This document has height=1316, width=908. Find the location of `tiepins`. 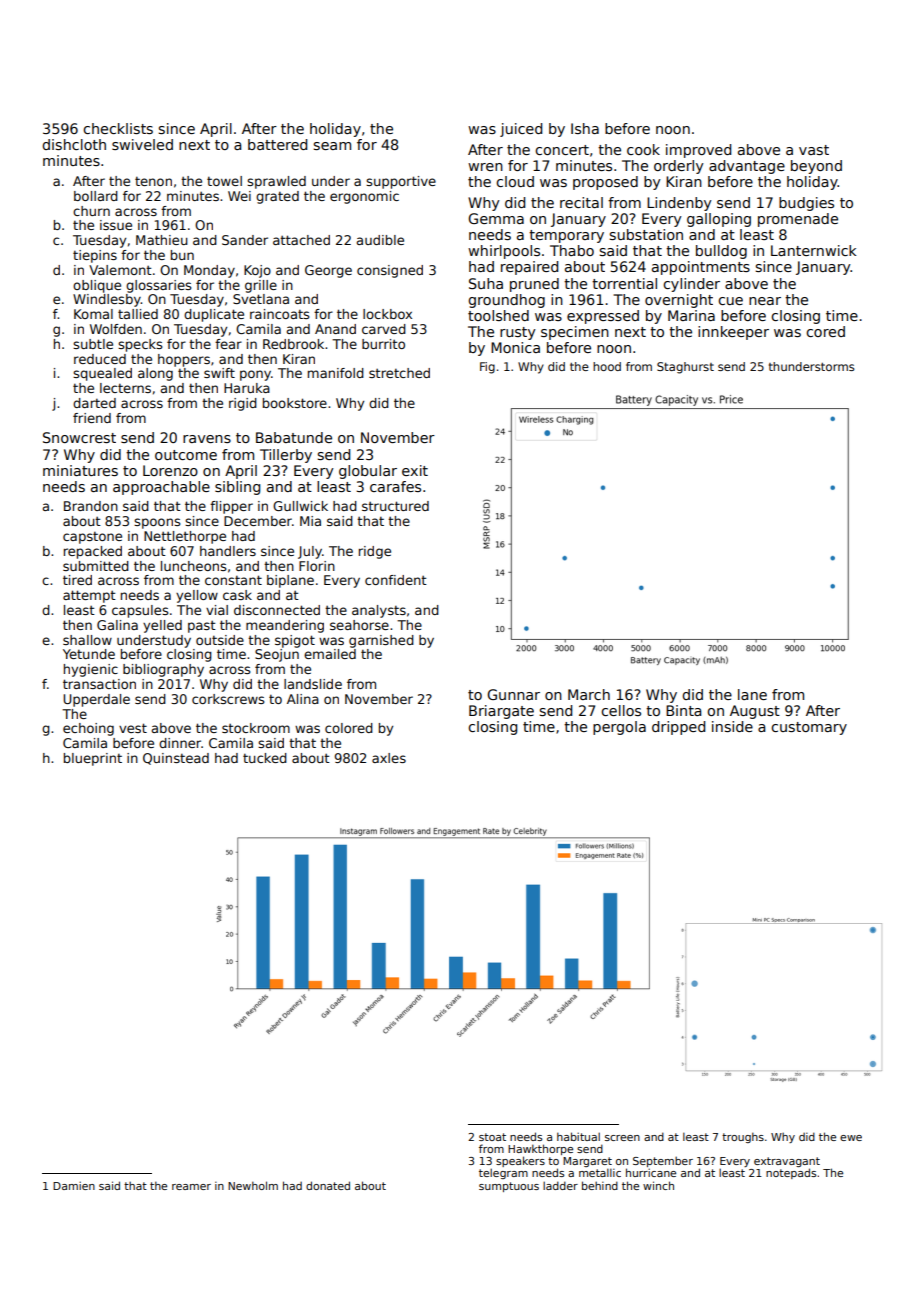

tiepins is located at coordinates (95, 256).
